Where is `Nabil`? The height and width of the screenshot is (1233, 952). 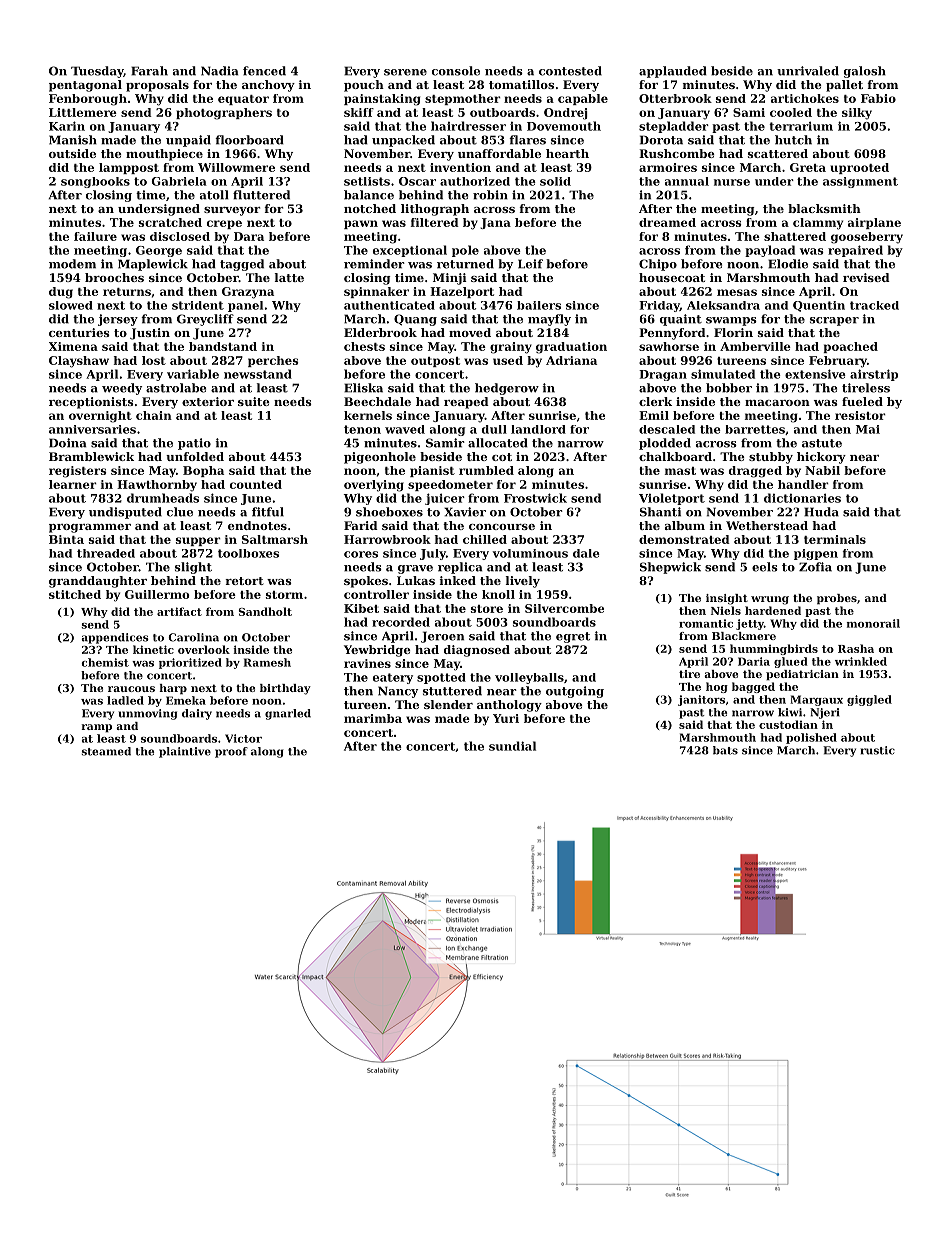 Nabil is located at coordinates (822, 470).
